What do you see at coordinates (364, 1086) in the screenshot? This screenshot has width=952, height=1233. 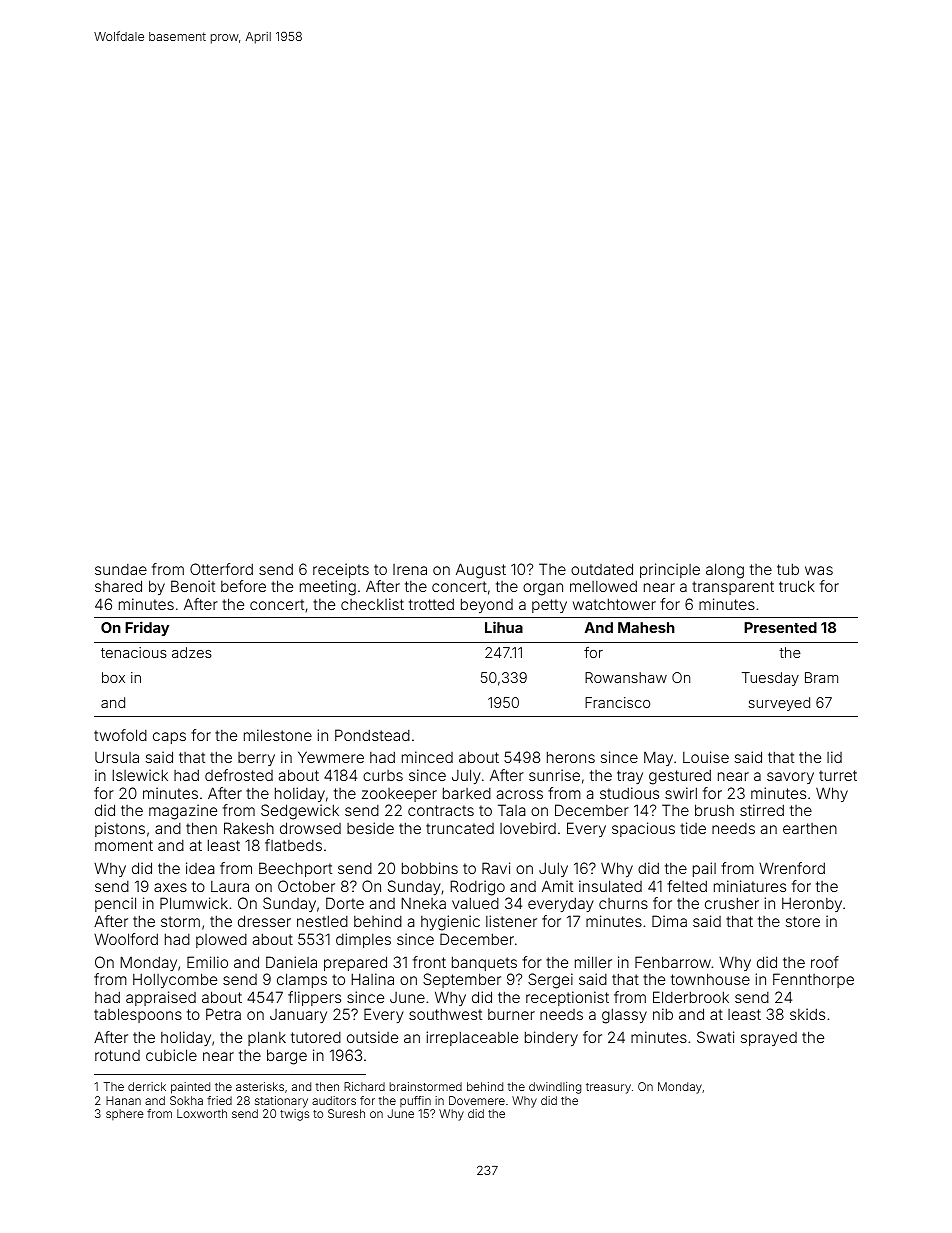 I see `Richard` at bounding box center [364, 1086].
